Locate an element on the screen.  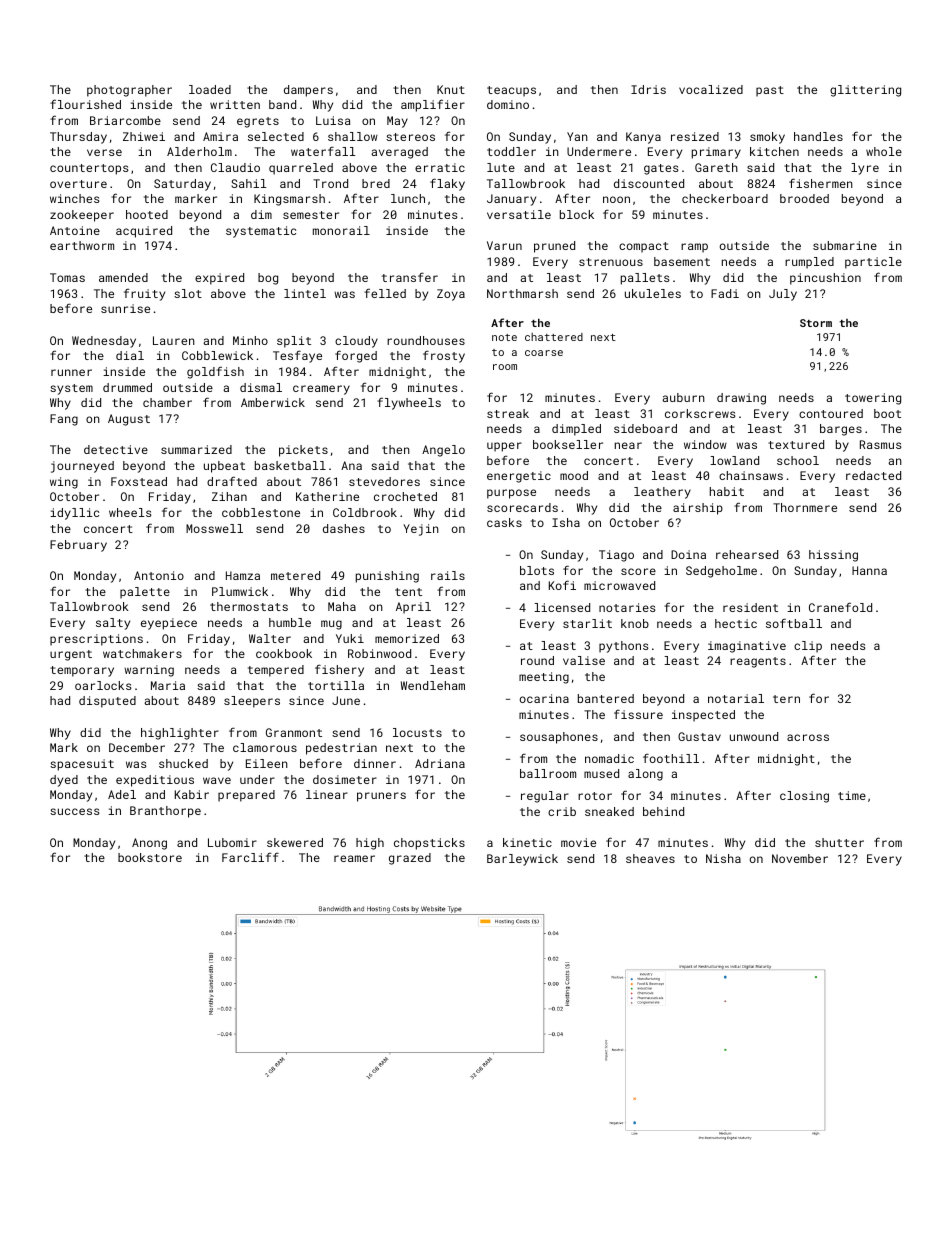
rails is located at coordinates (448, 575).
